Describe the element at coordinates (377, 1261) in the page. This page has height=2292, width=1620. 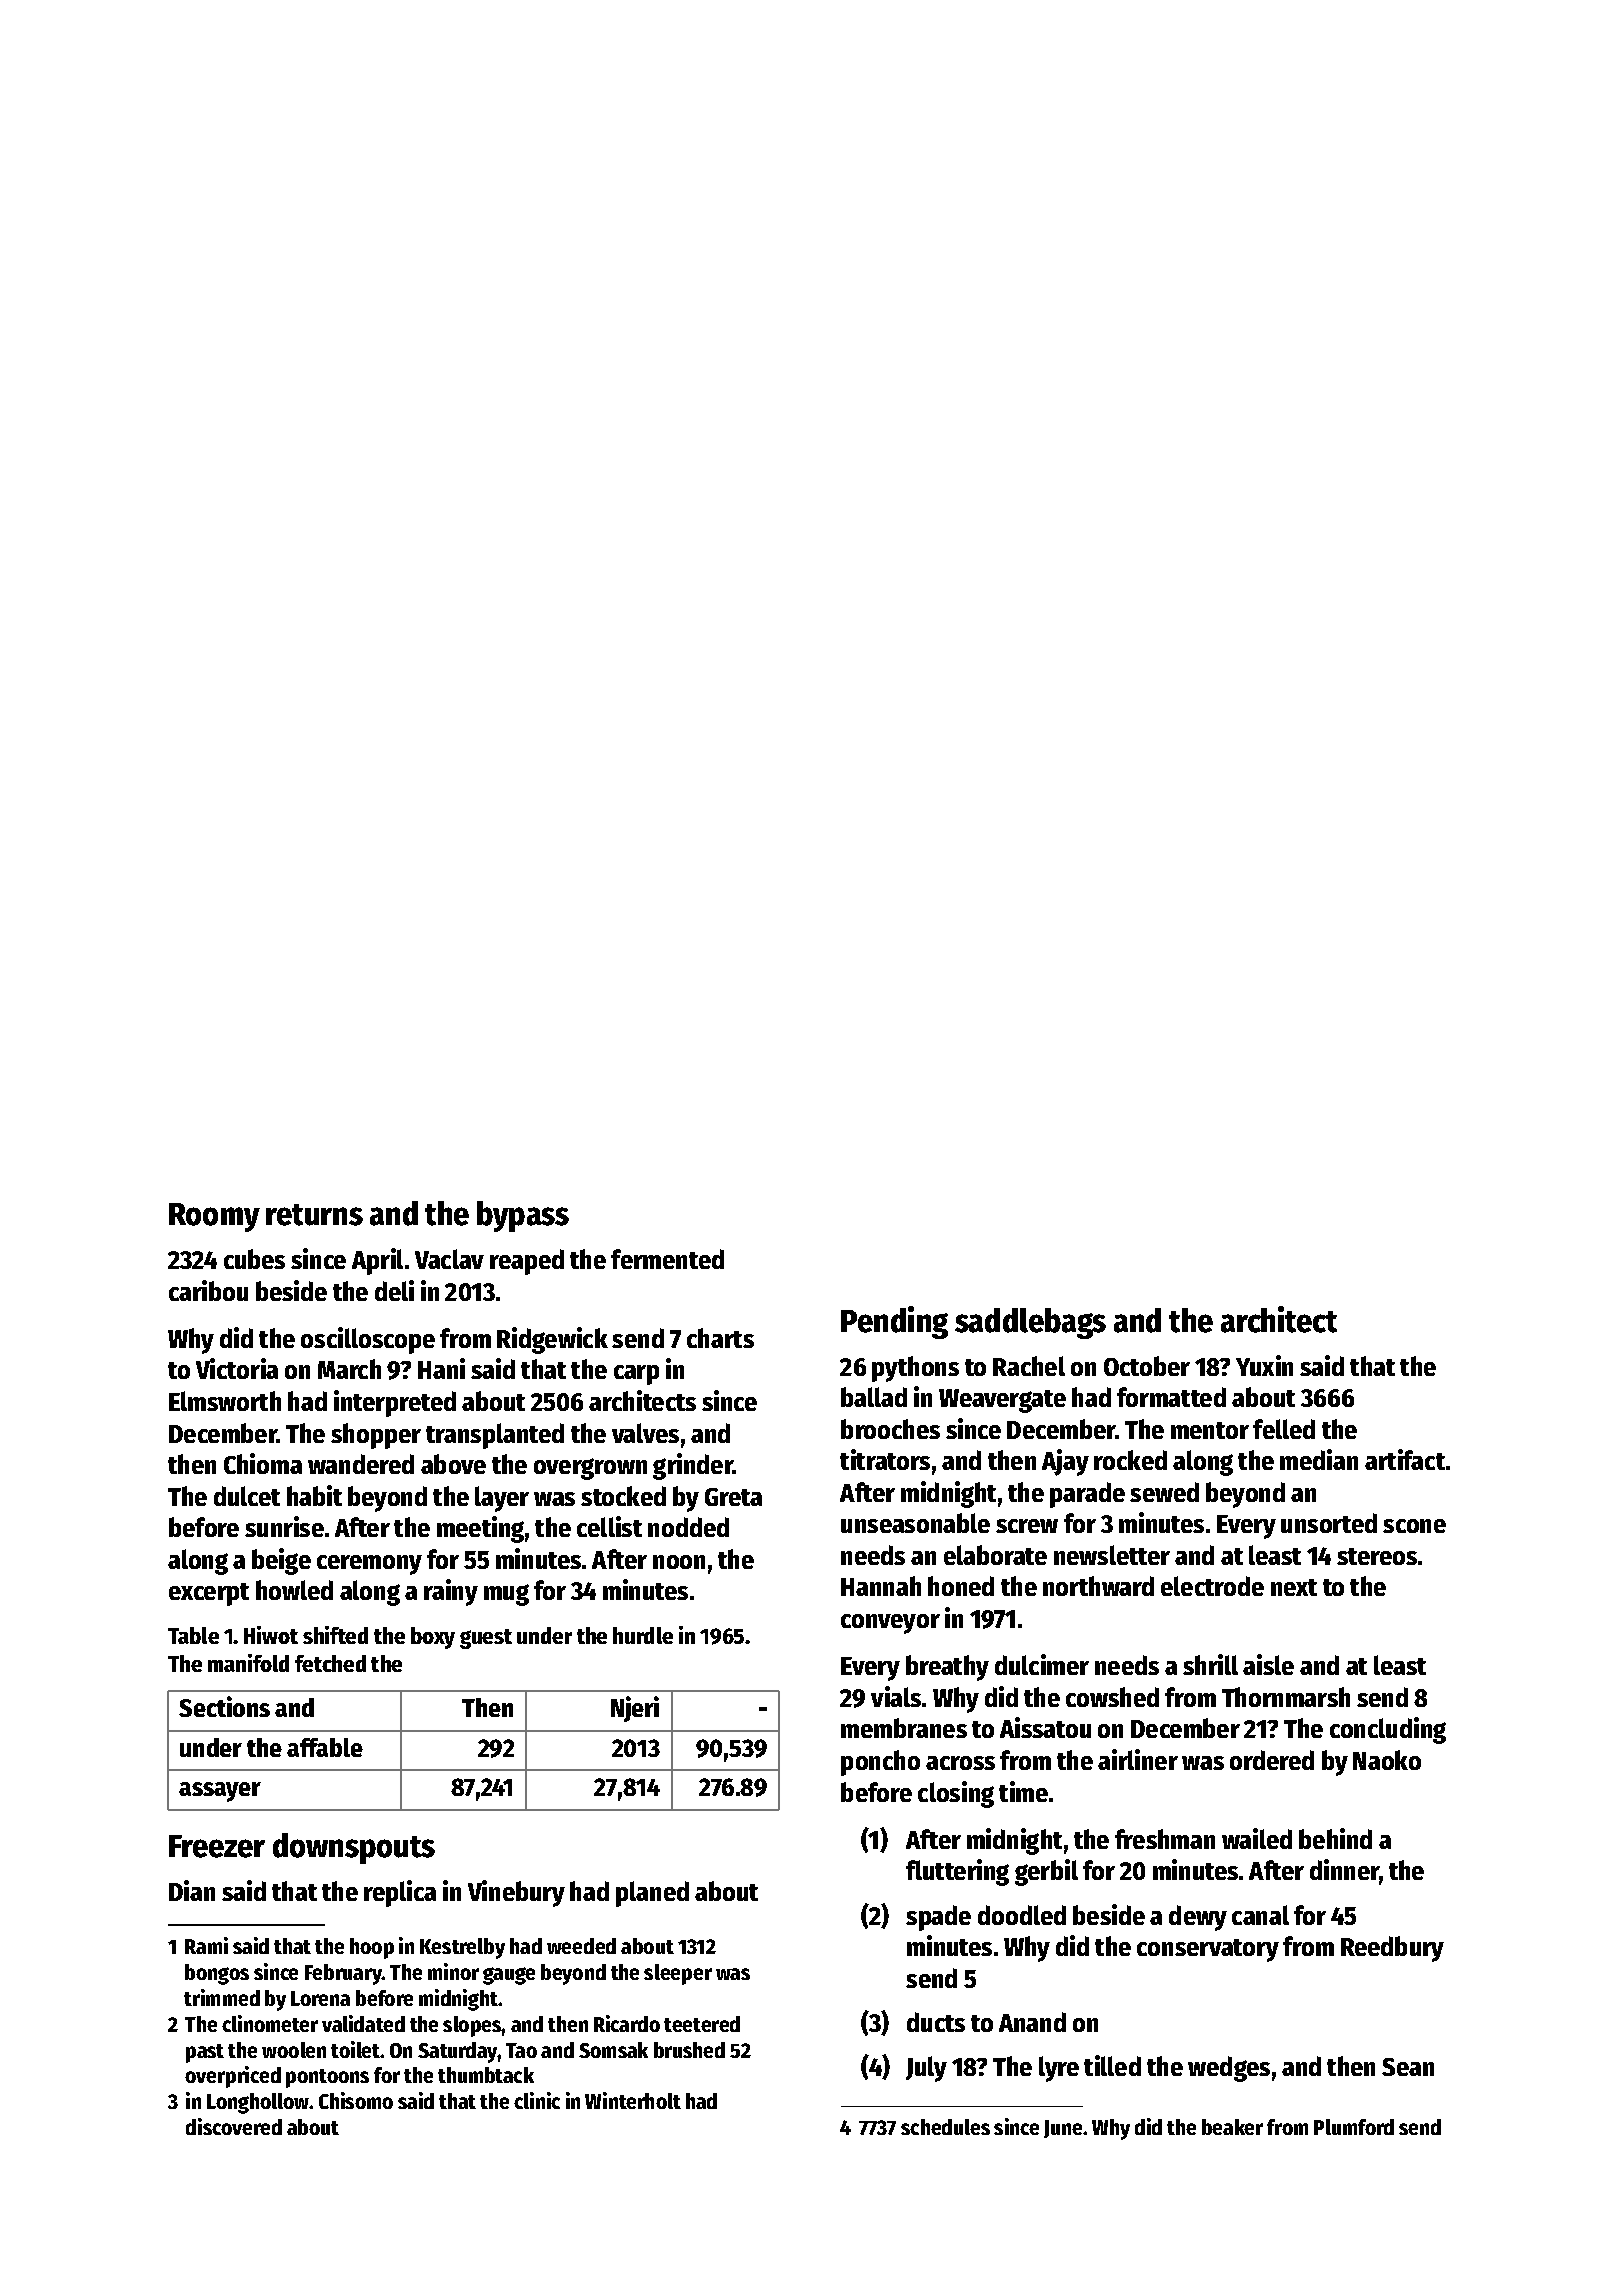
I see `April` at that location.
